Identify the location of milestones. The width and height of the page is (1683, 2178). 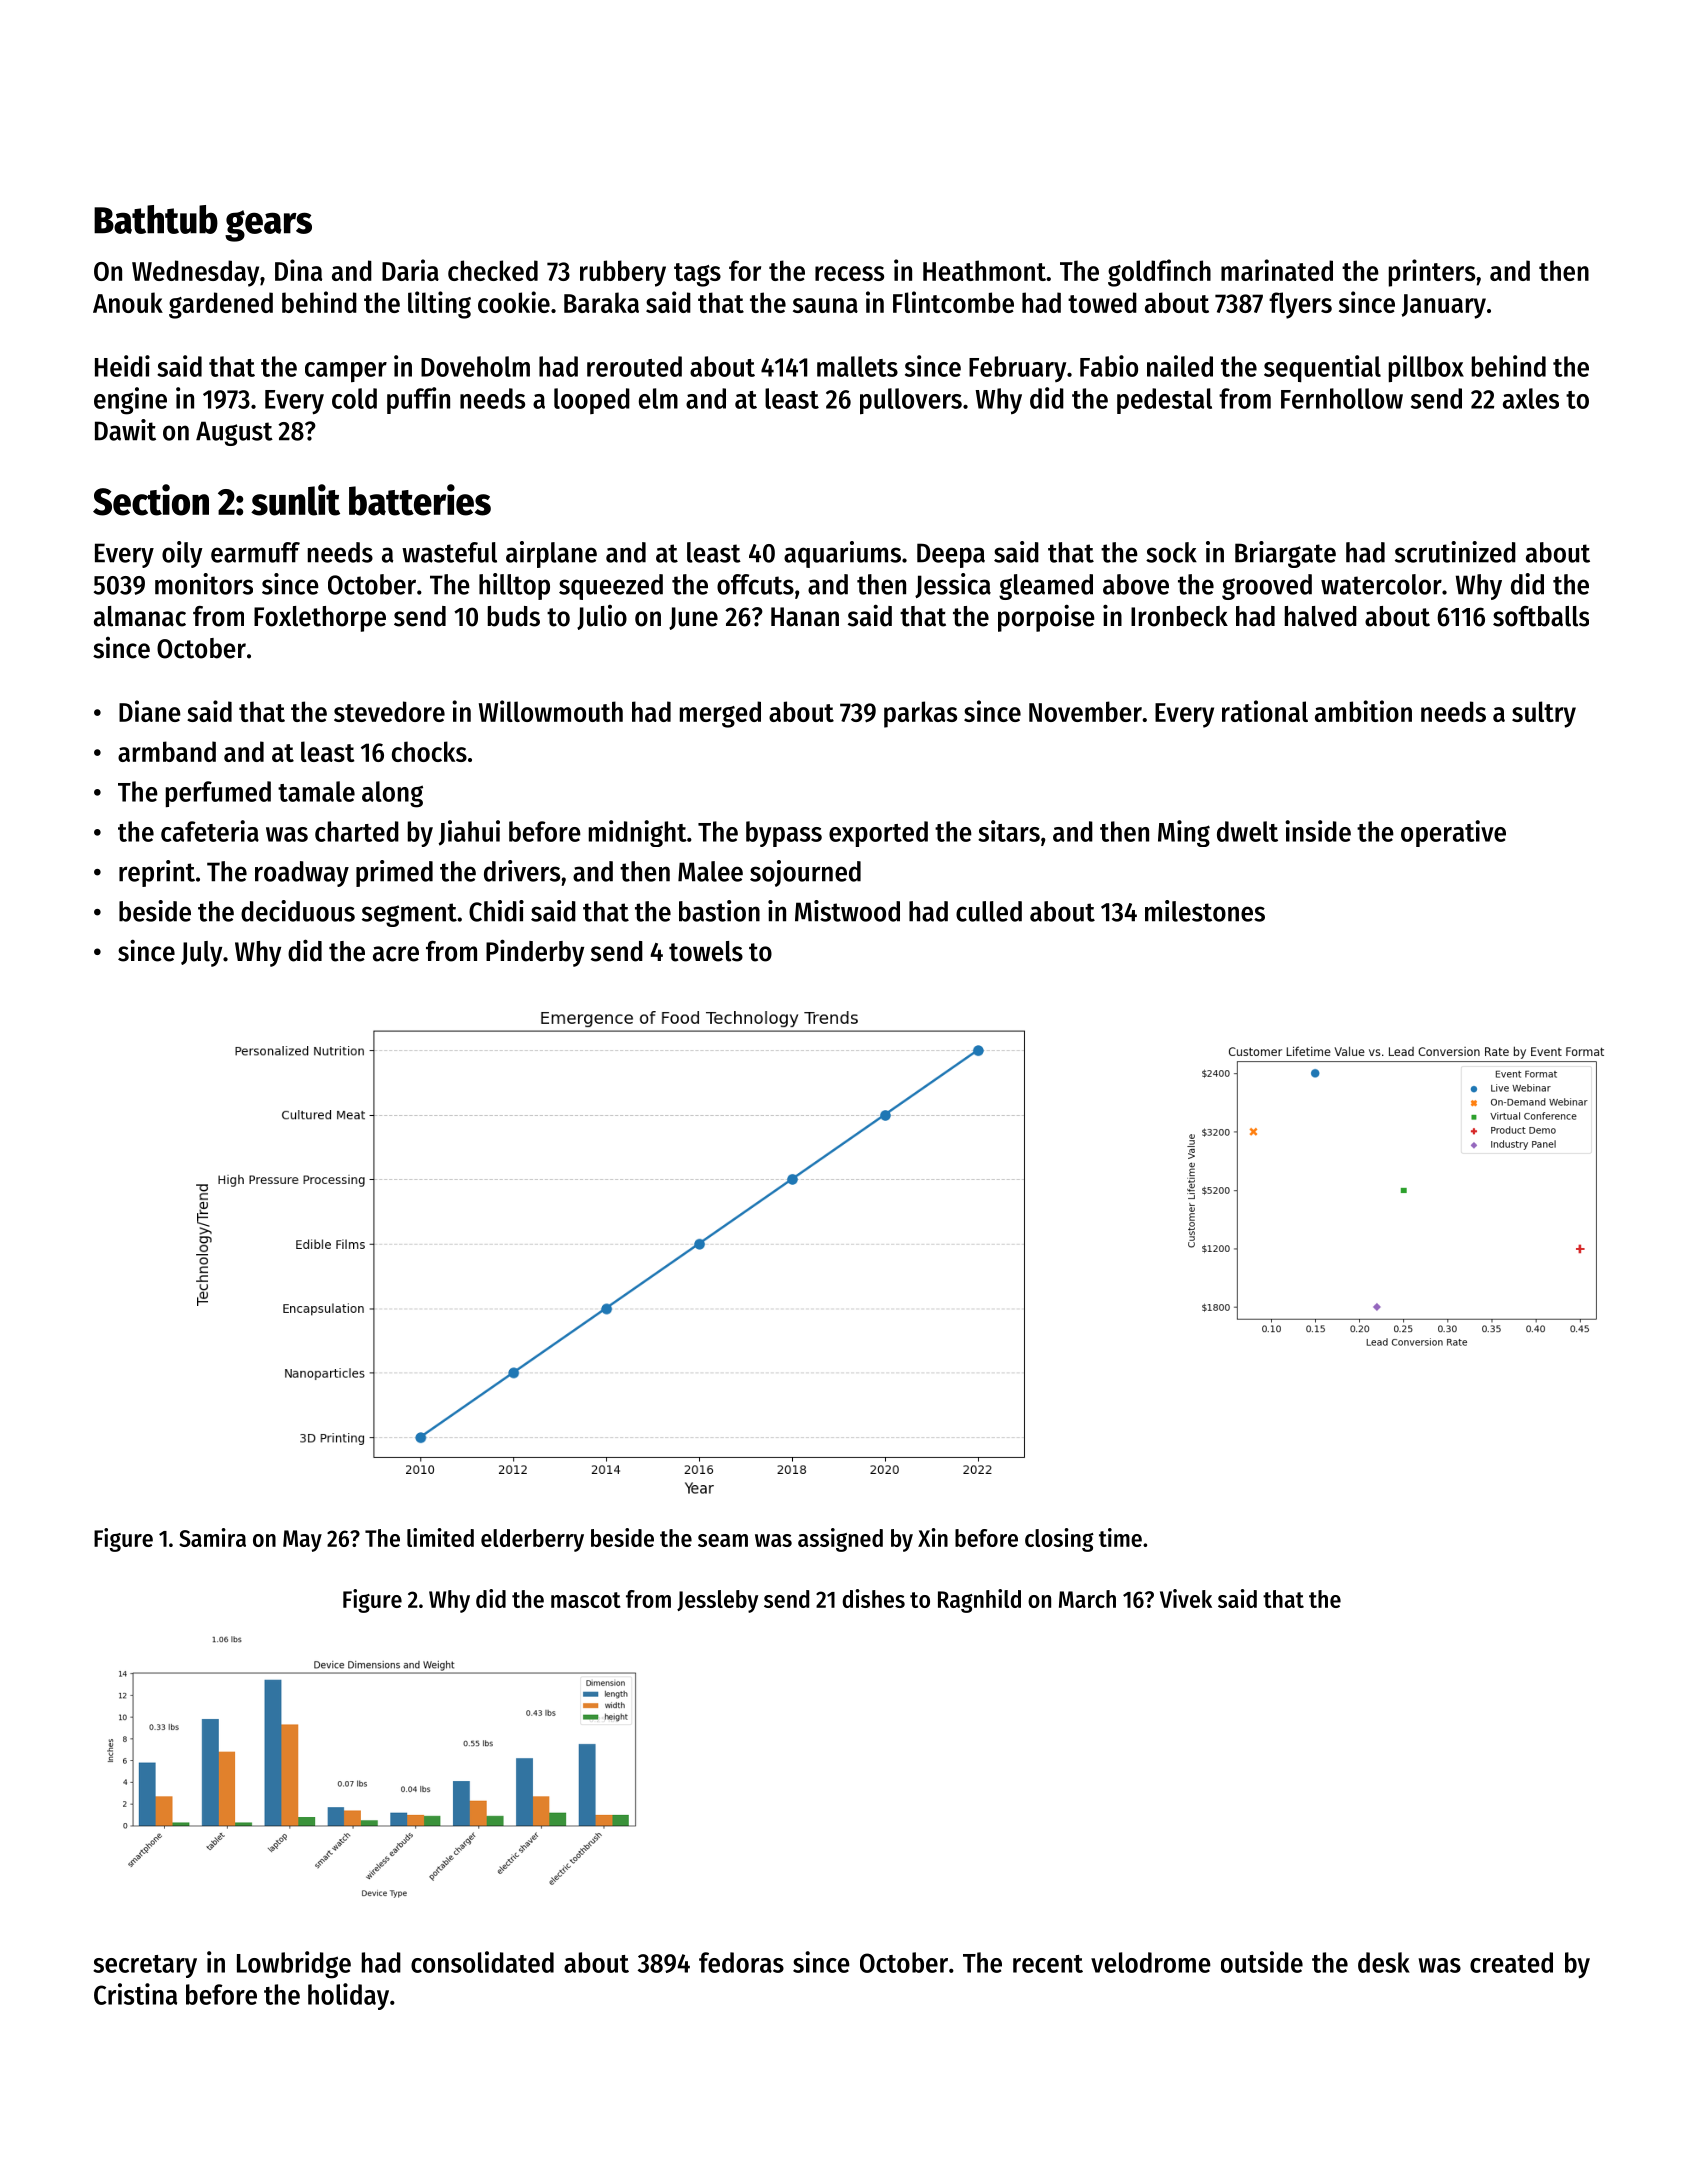
(1205, 911).
